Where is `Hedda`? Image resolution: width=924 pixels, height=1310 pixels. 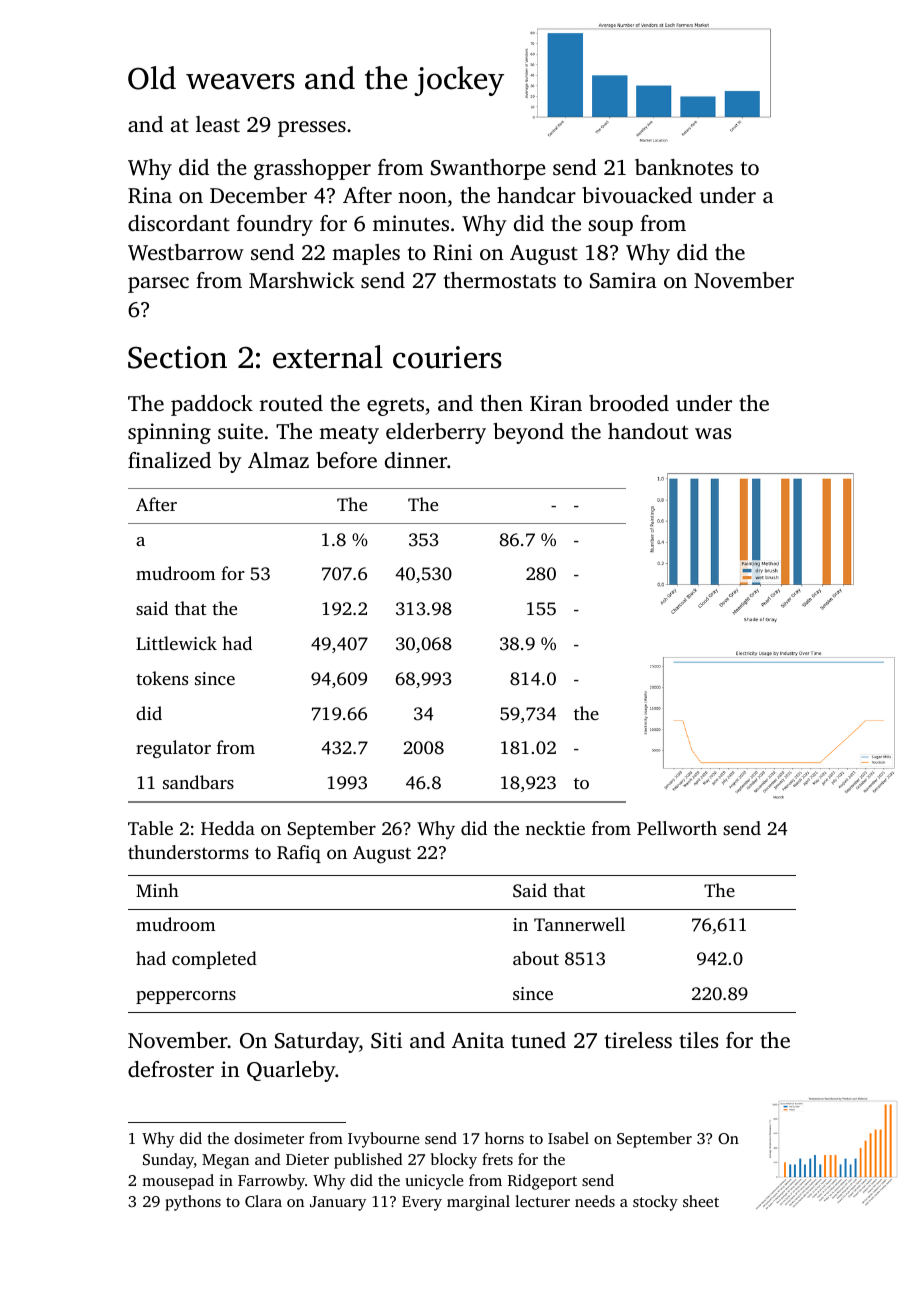
Hedda is located at coordinates (228, 828).
